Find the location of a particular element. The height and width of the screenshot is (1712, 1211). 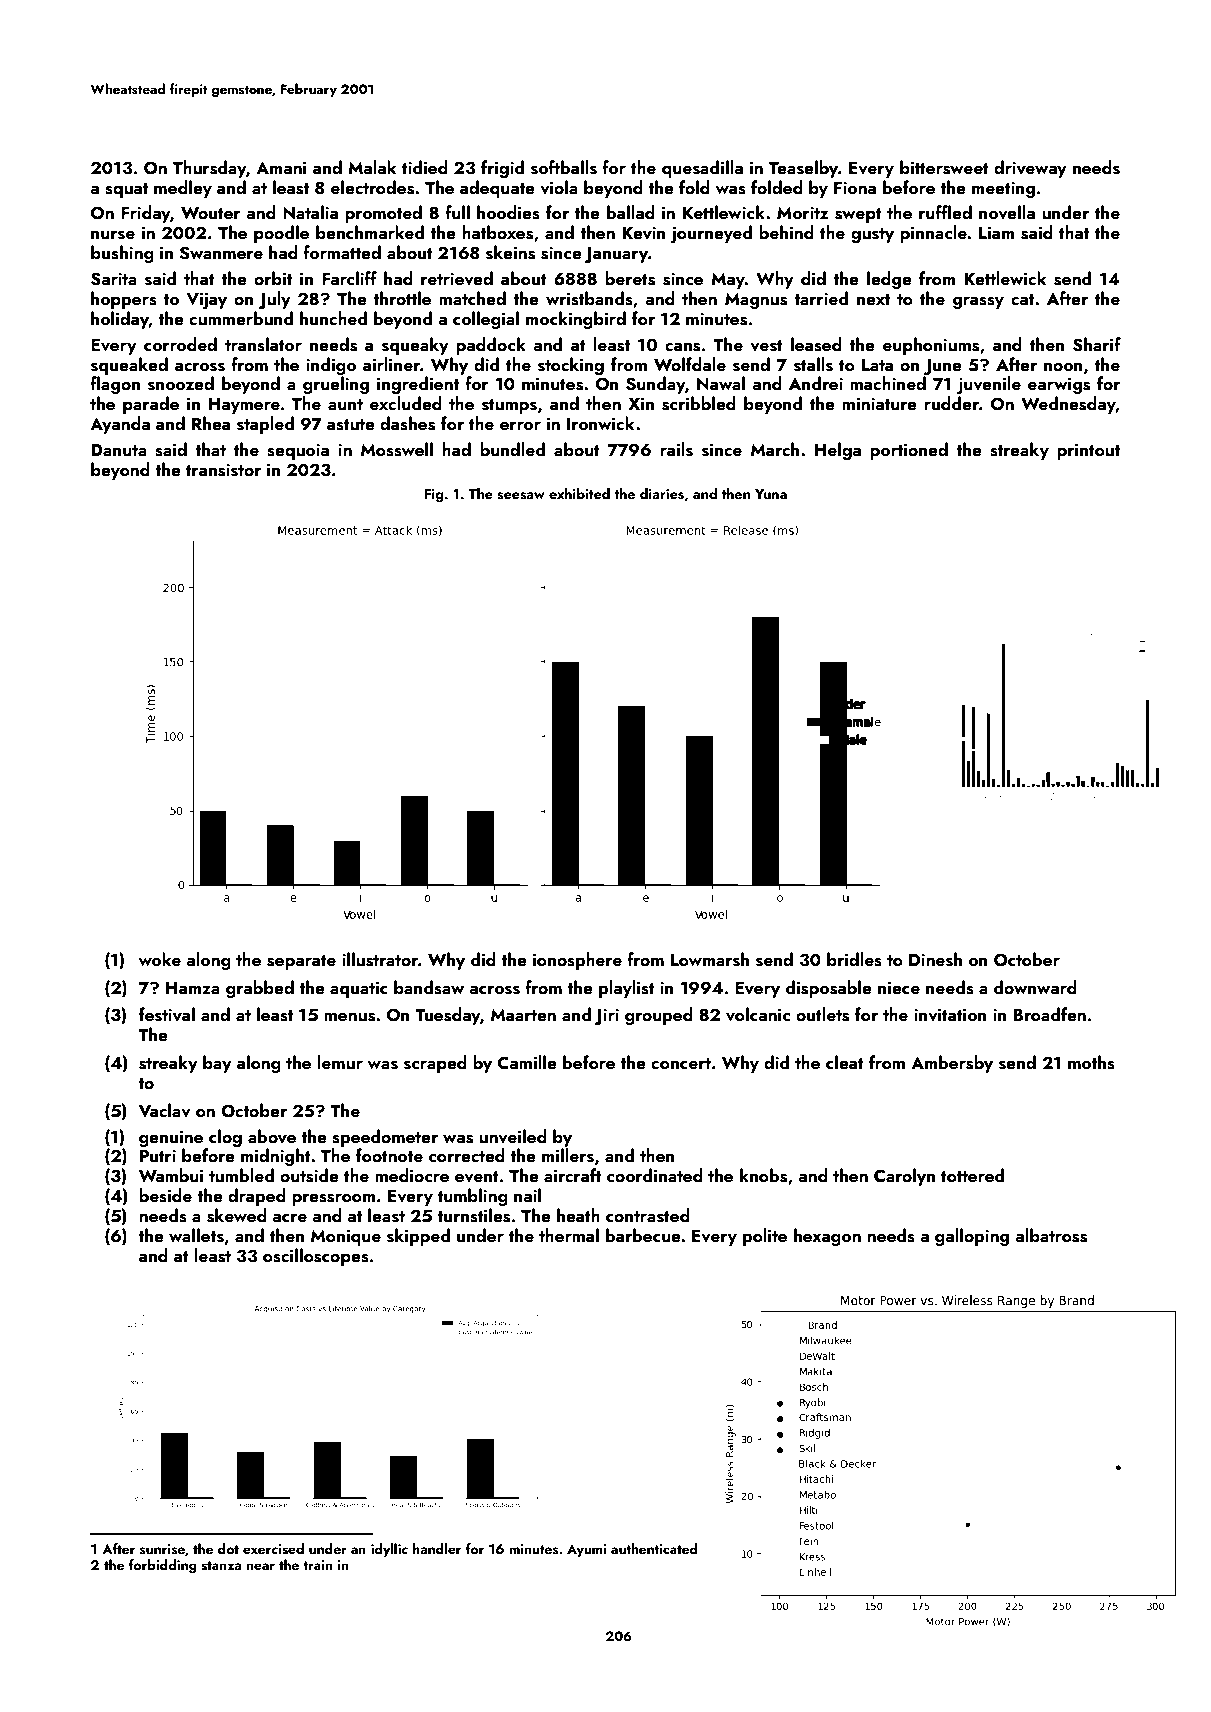

Vijay is located at coordinates (206, 300).
